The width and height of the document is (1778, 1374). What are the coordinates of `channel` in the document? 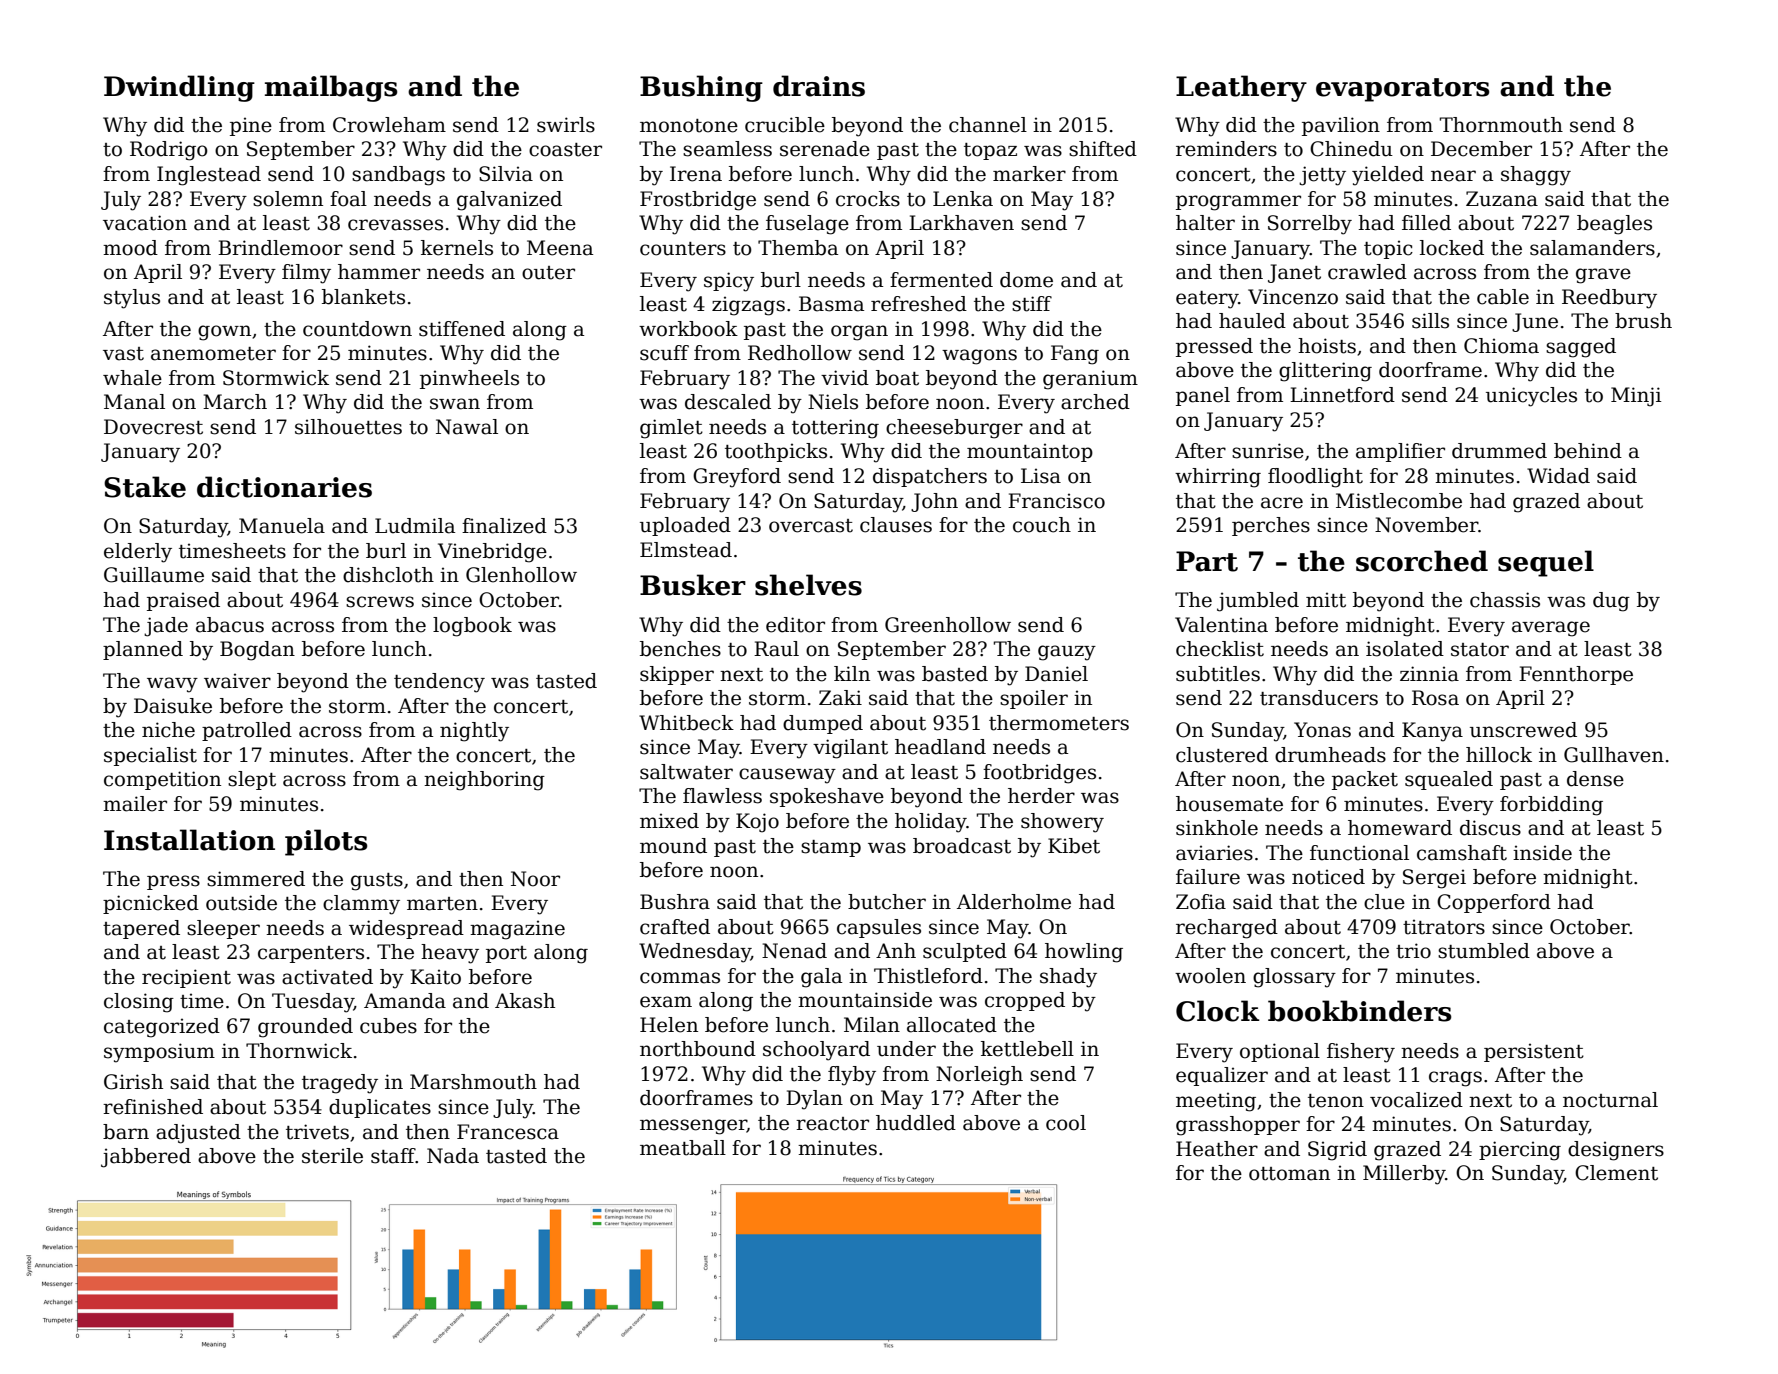 It's located at (988, 125).
